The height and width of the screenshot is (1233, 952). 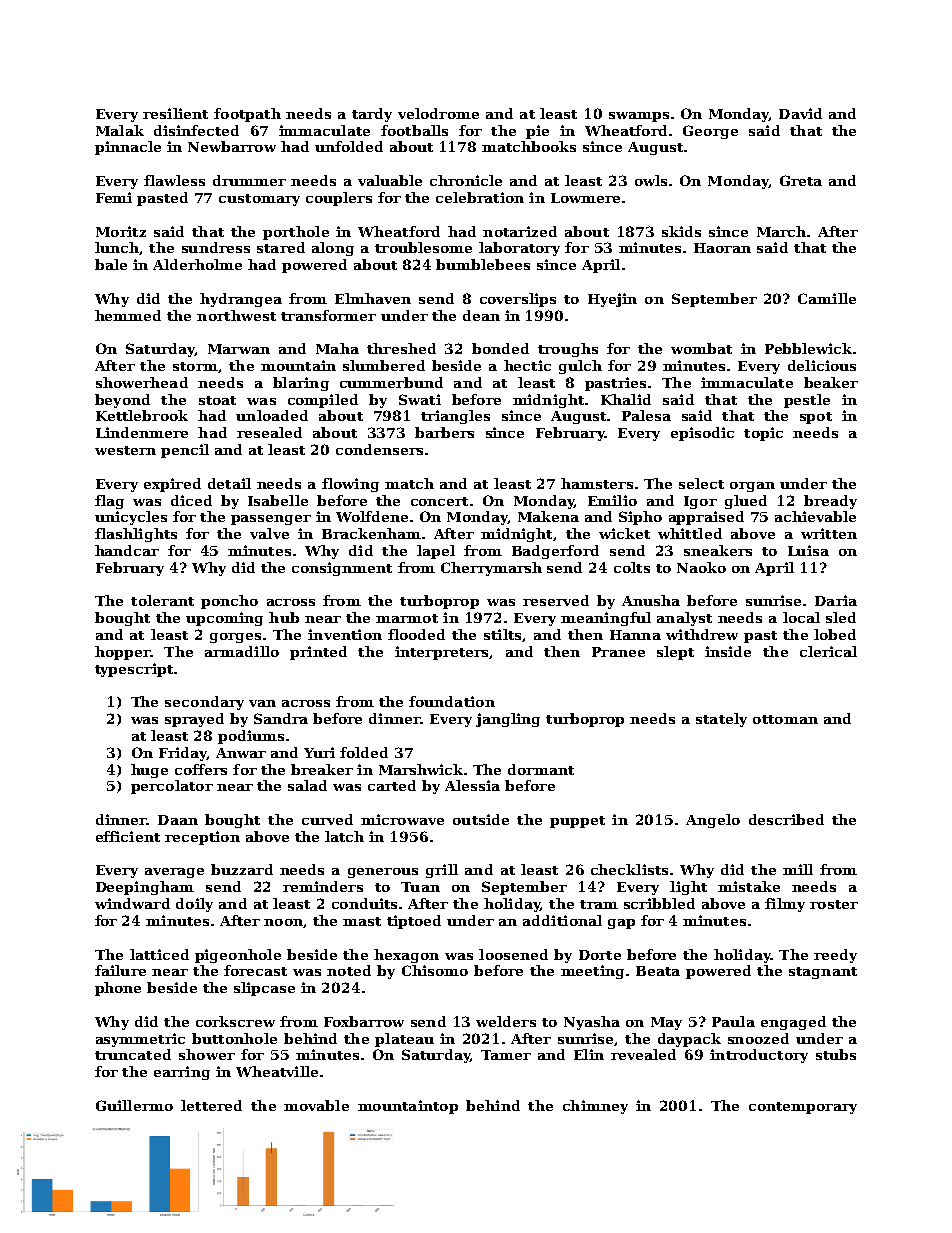 I want to click on George, so click(x=710, y=132).
